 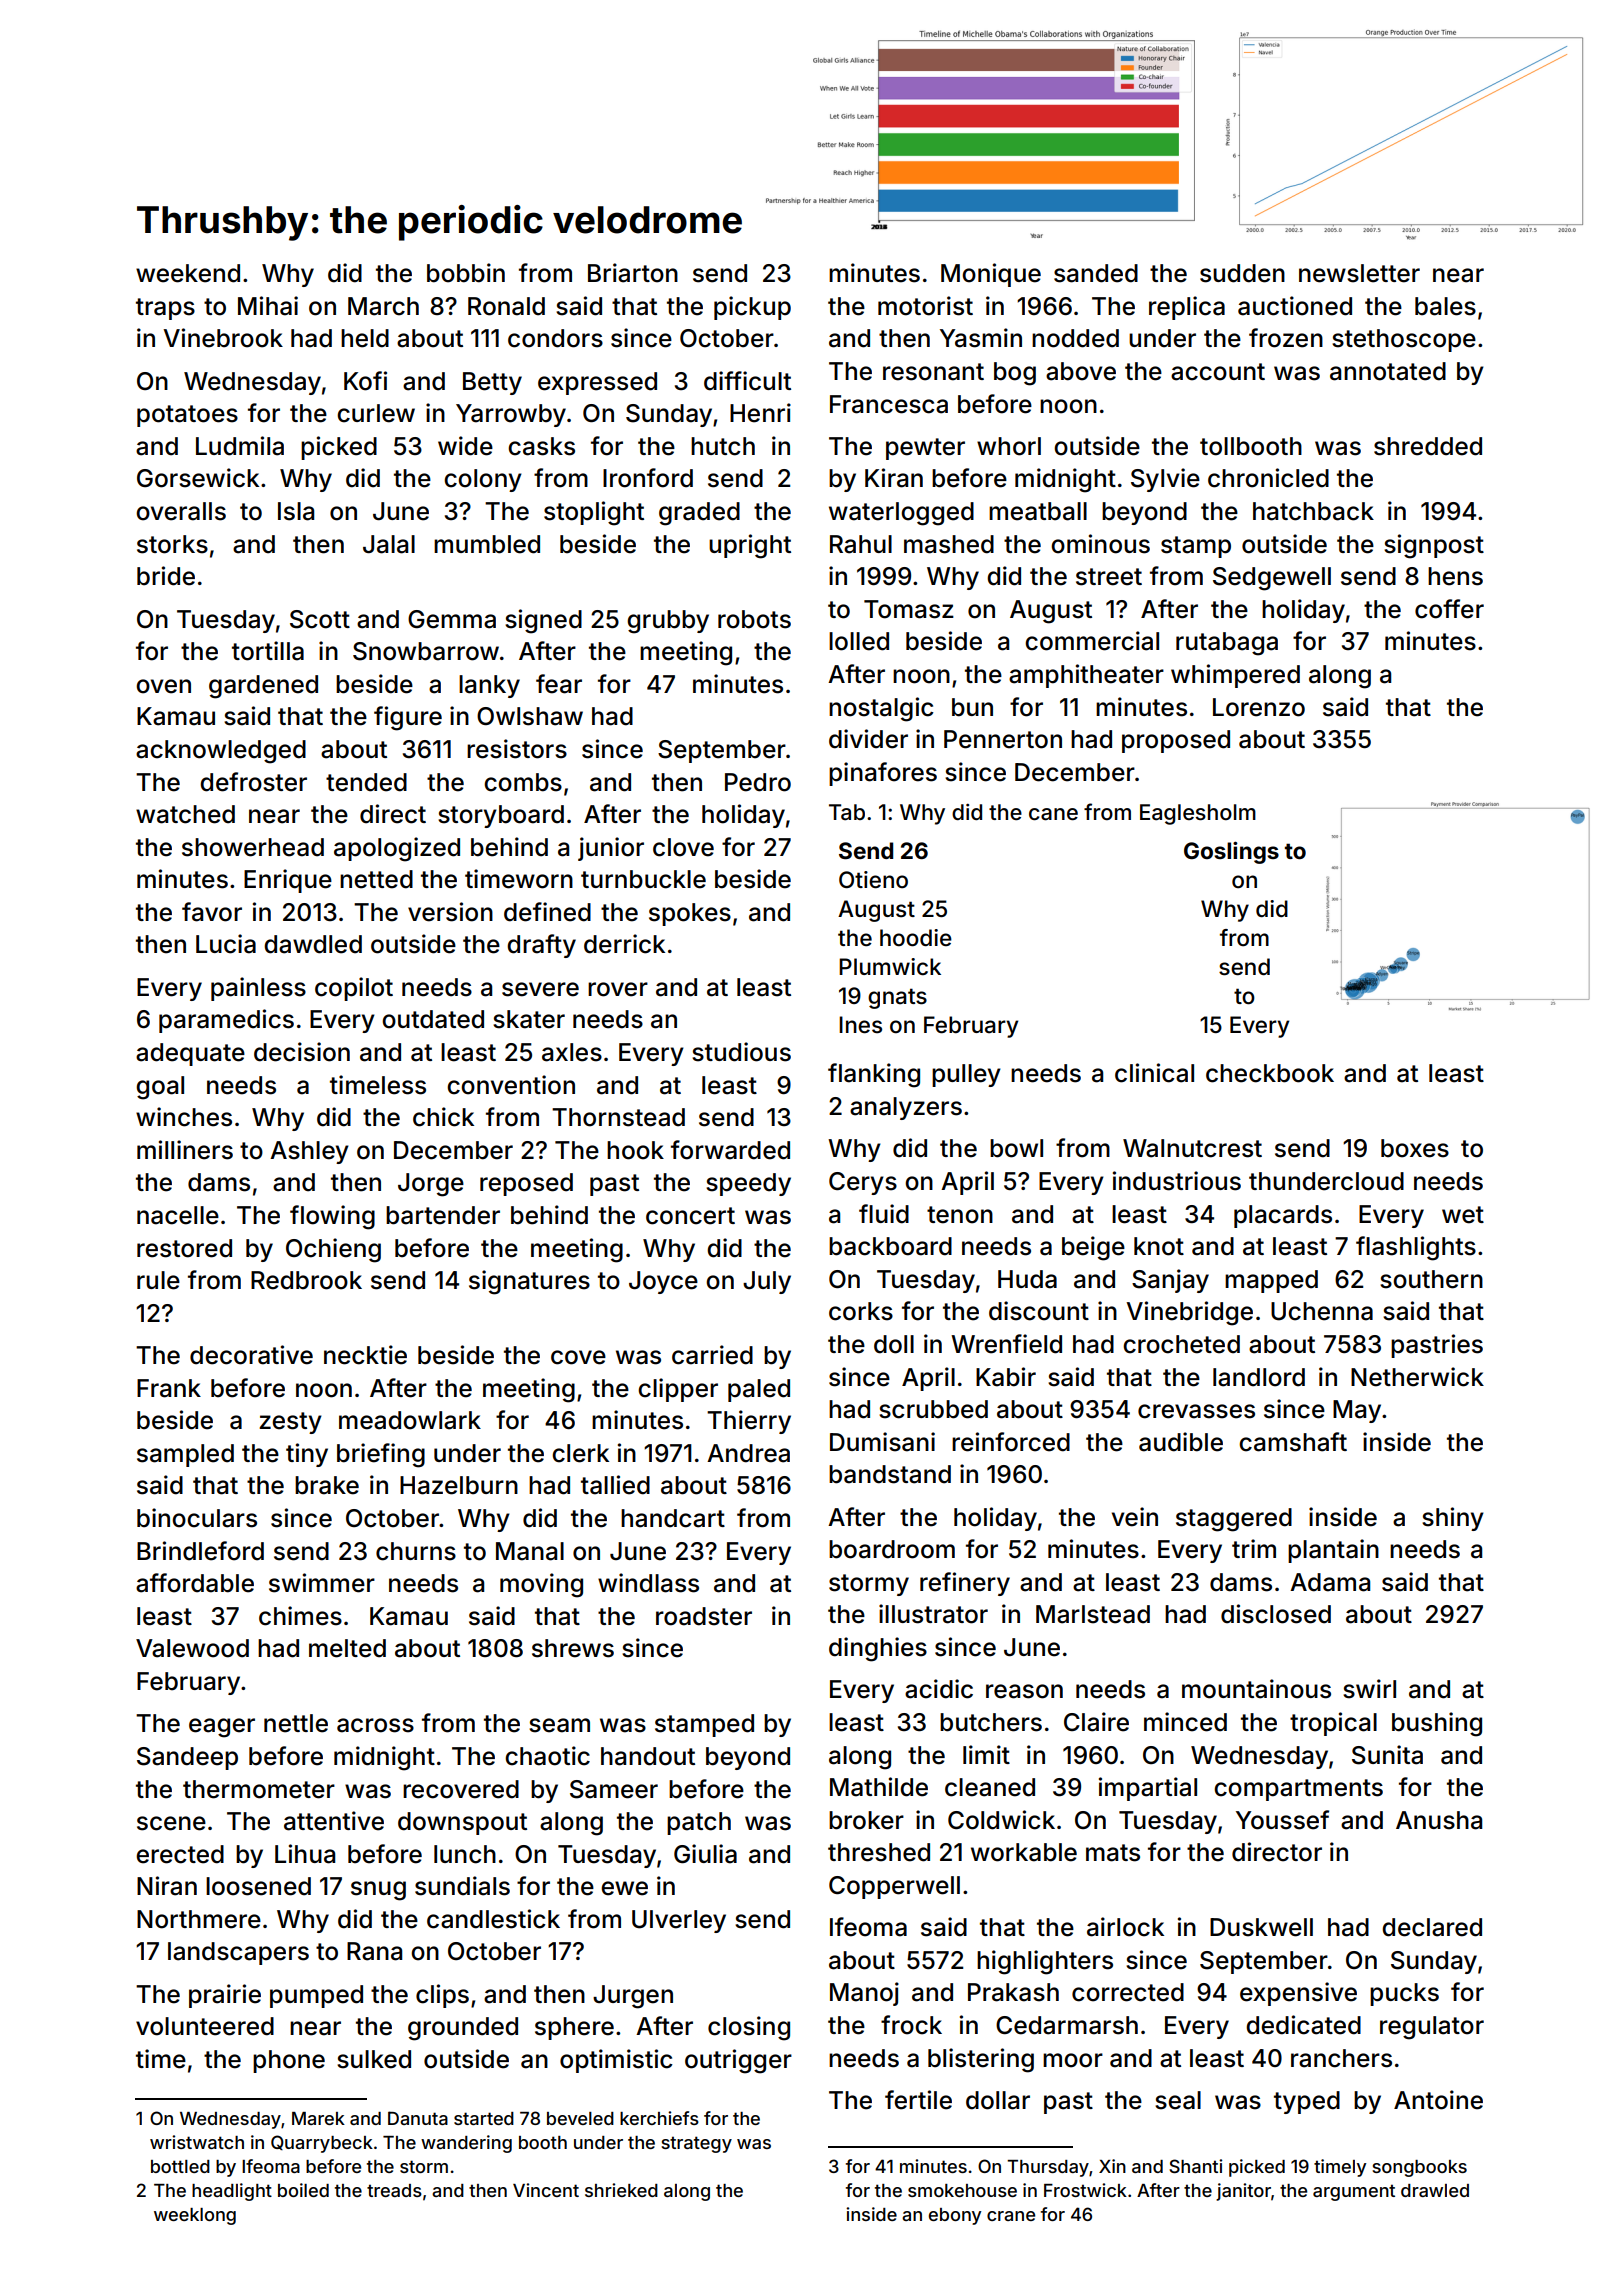 I want to click on newsletter, so click(x=1359, y=273).
